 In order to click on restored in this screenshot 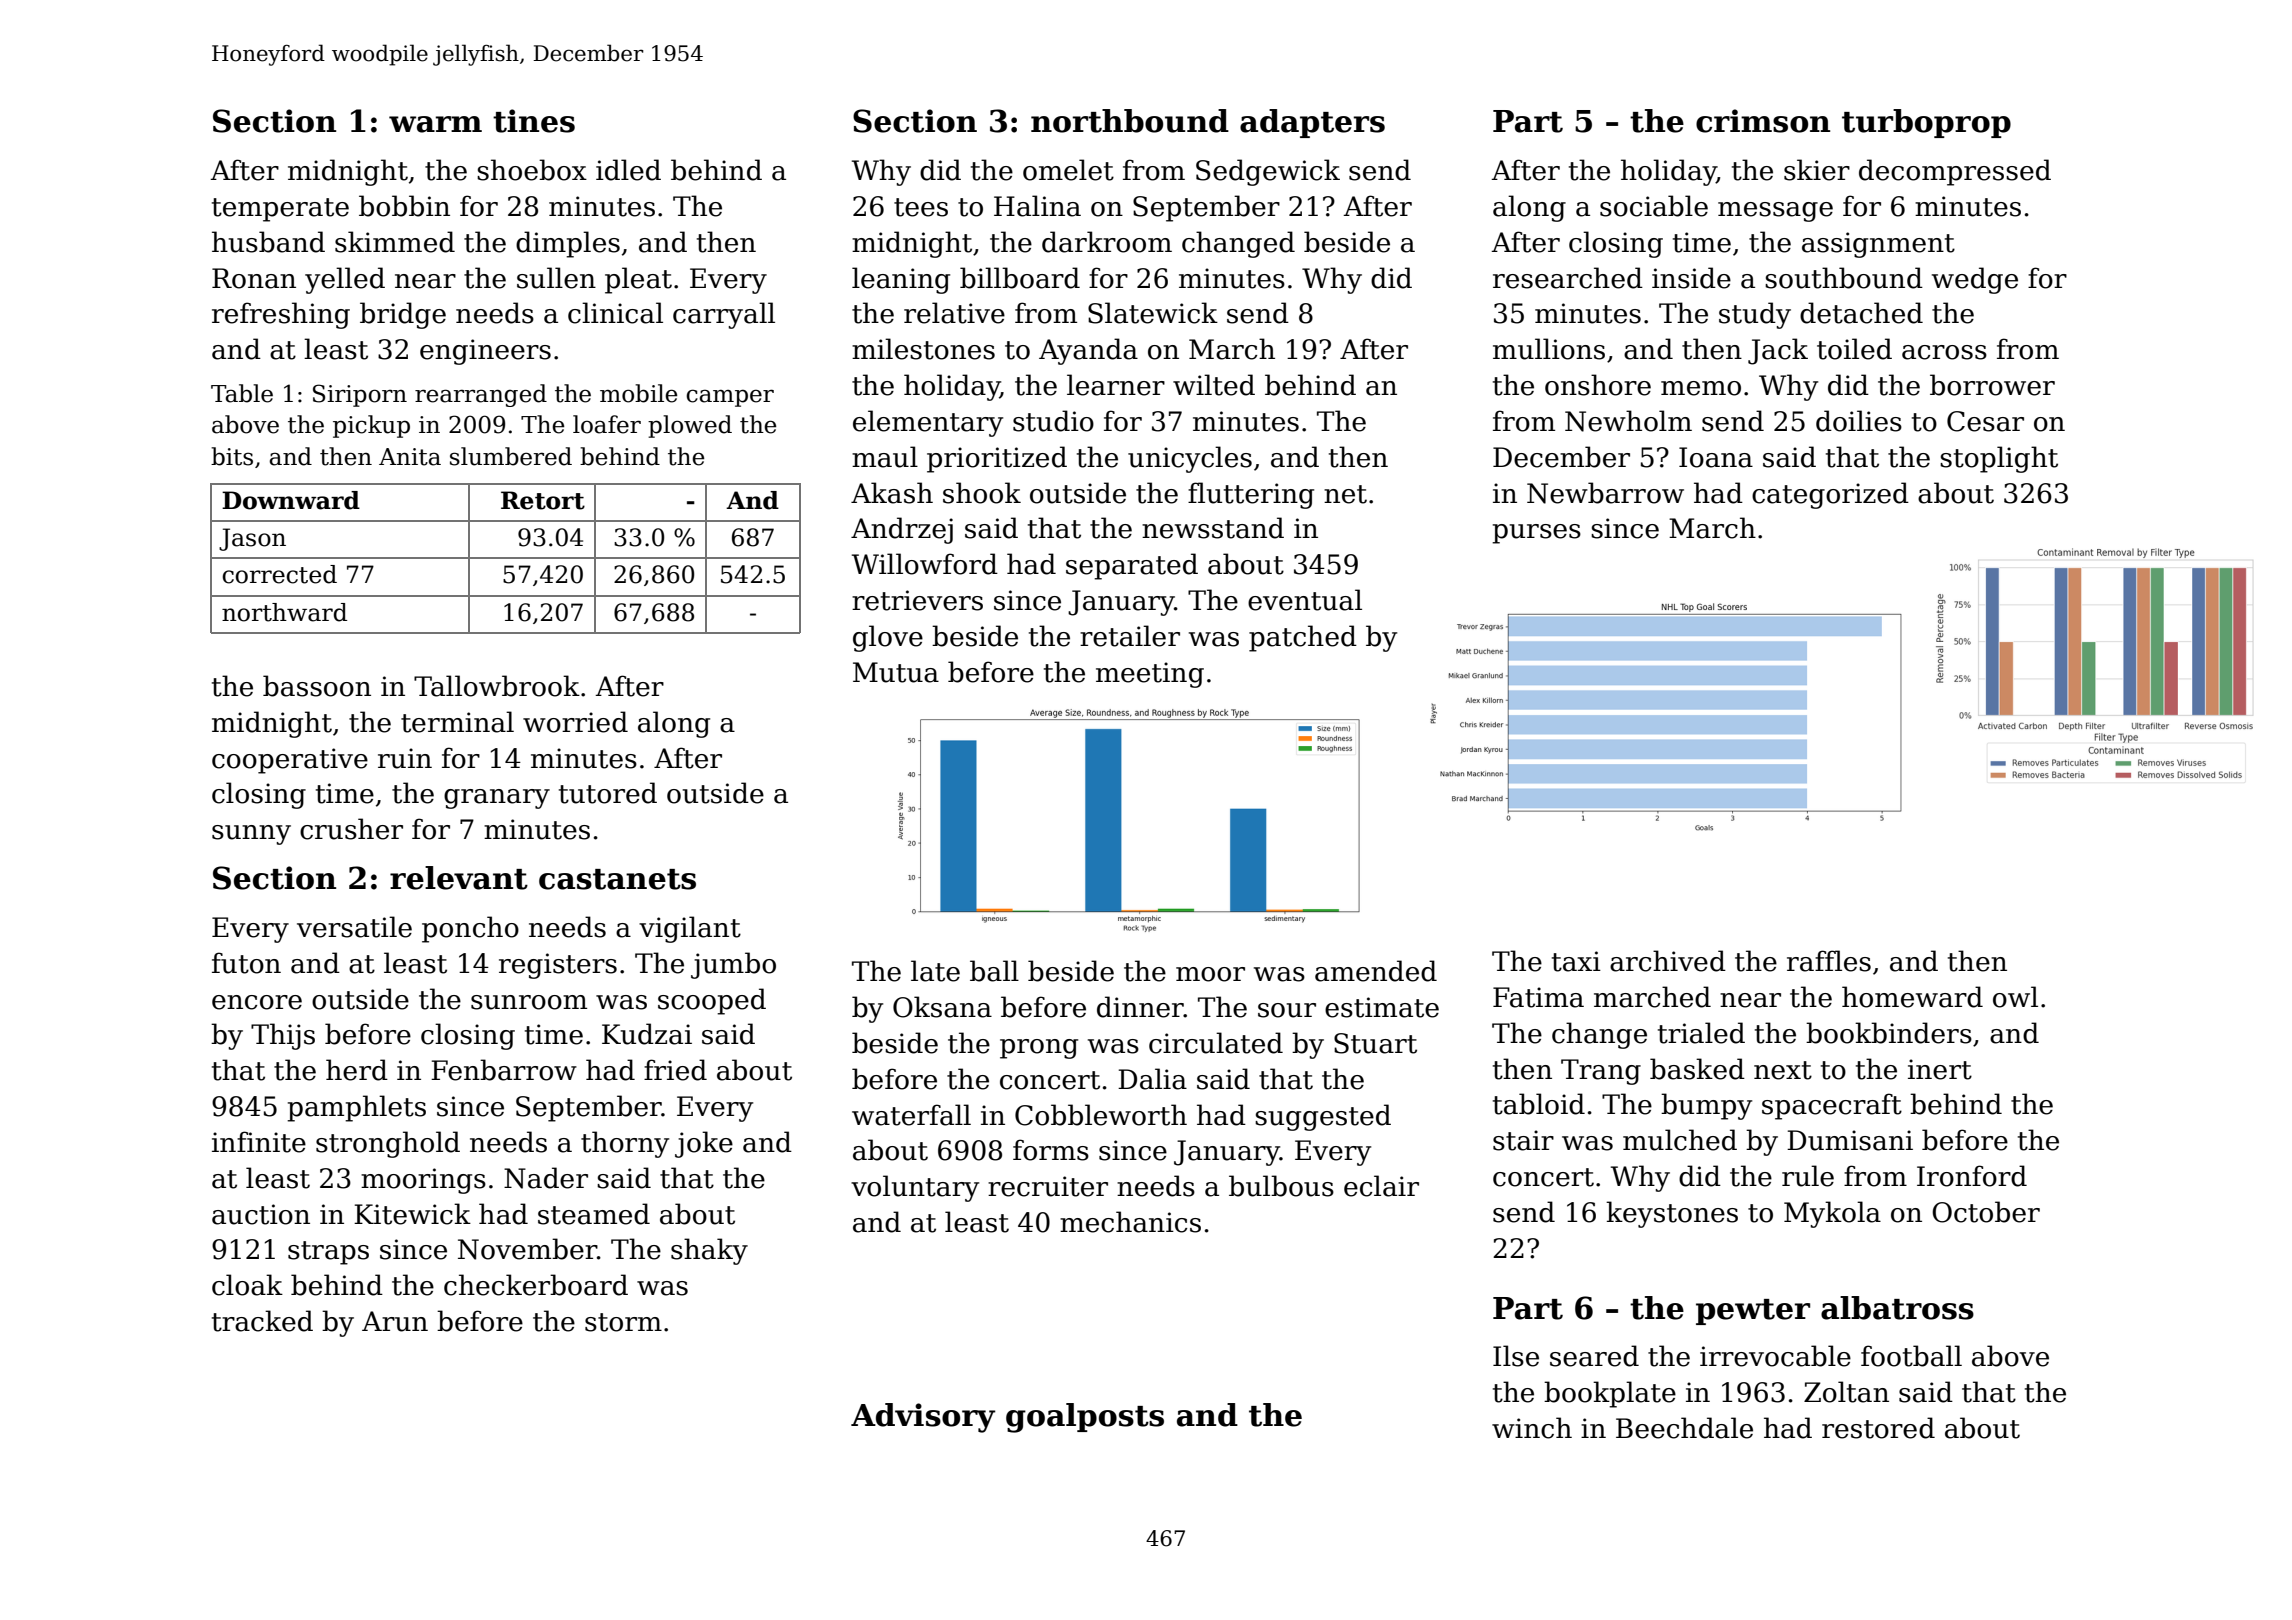, I will do `click(1878, 1428)`.
